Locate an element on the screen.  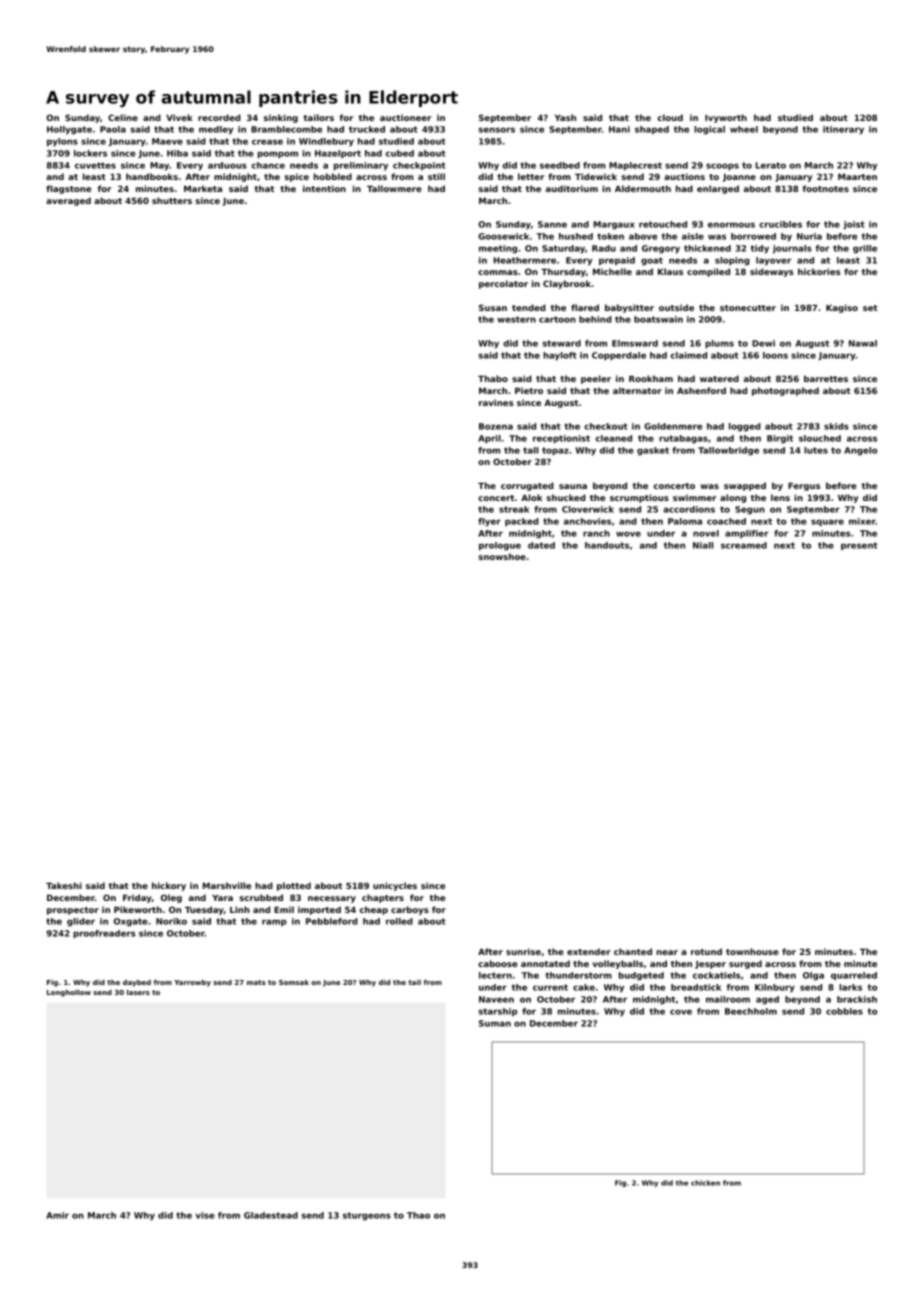
Amir is located at coordinates (57, 1215).
